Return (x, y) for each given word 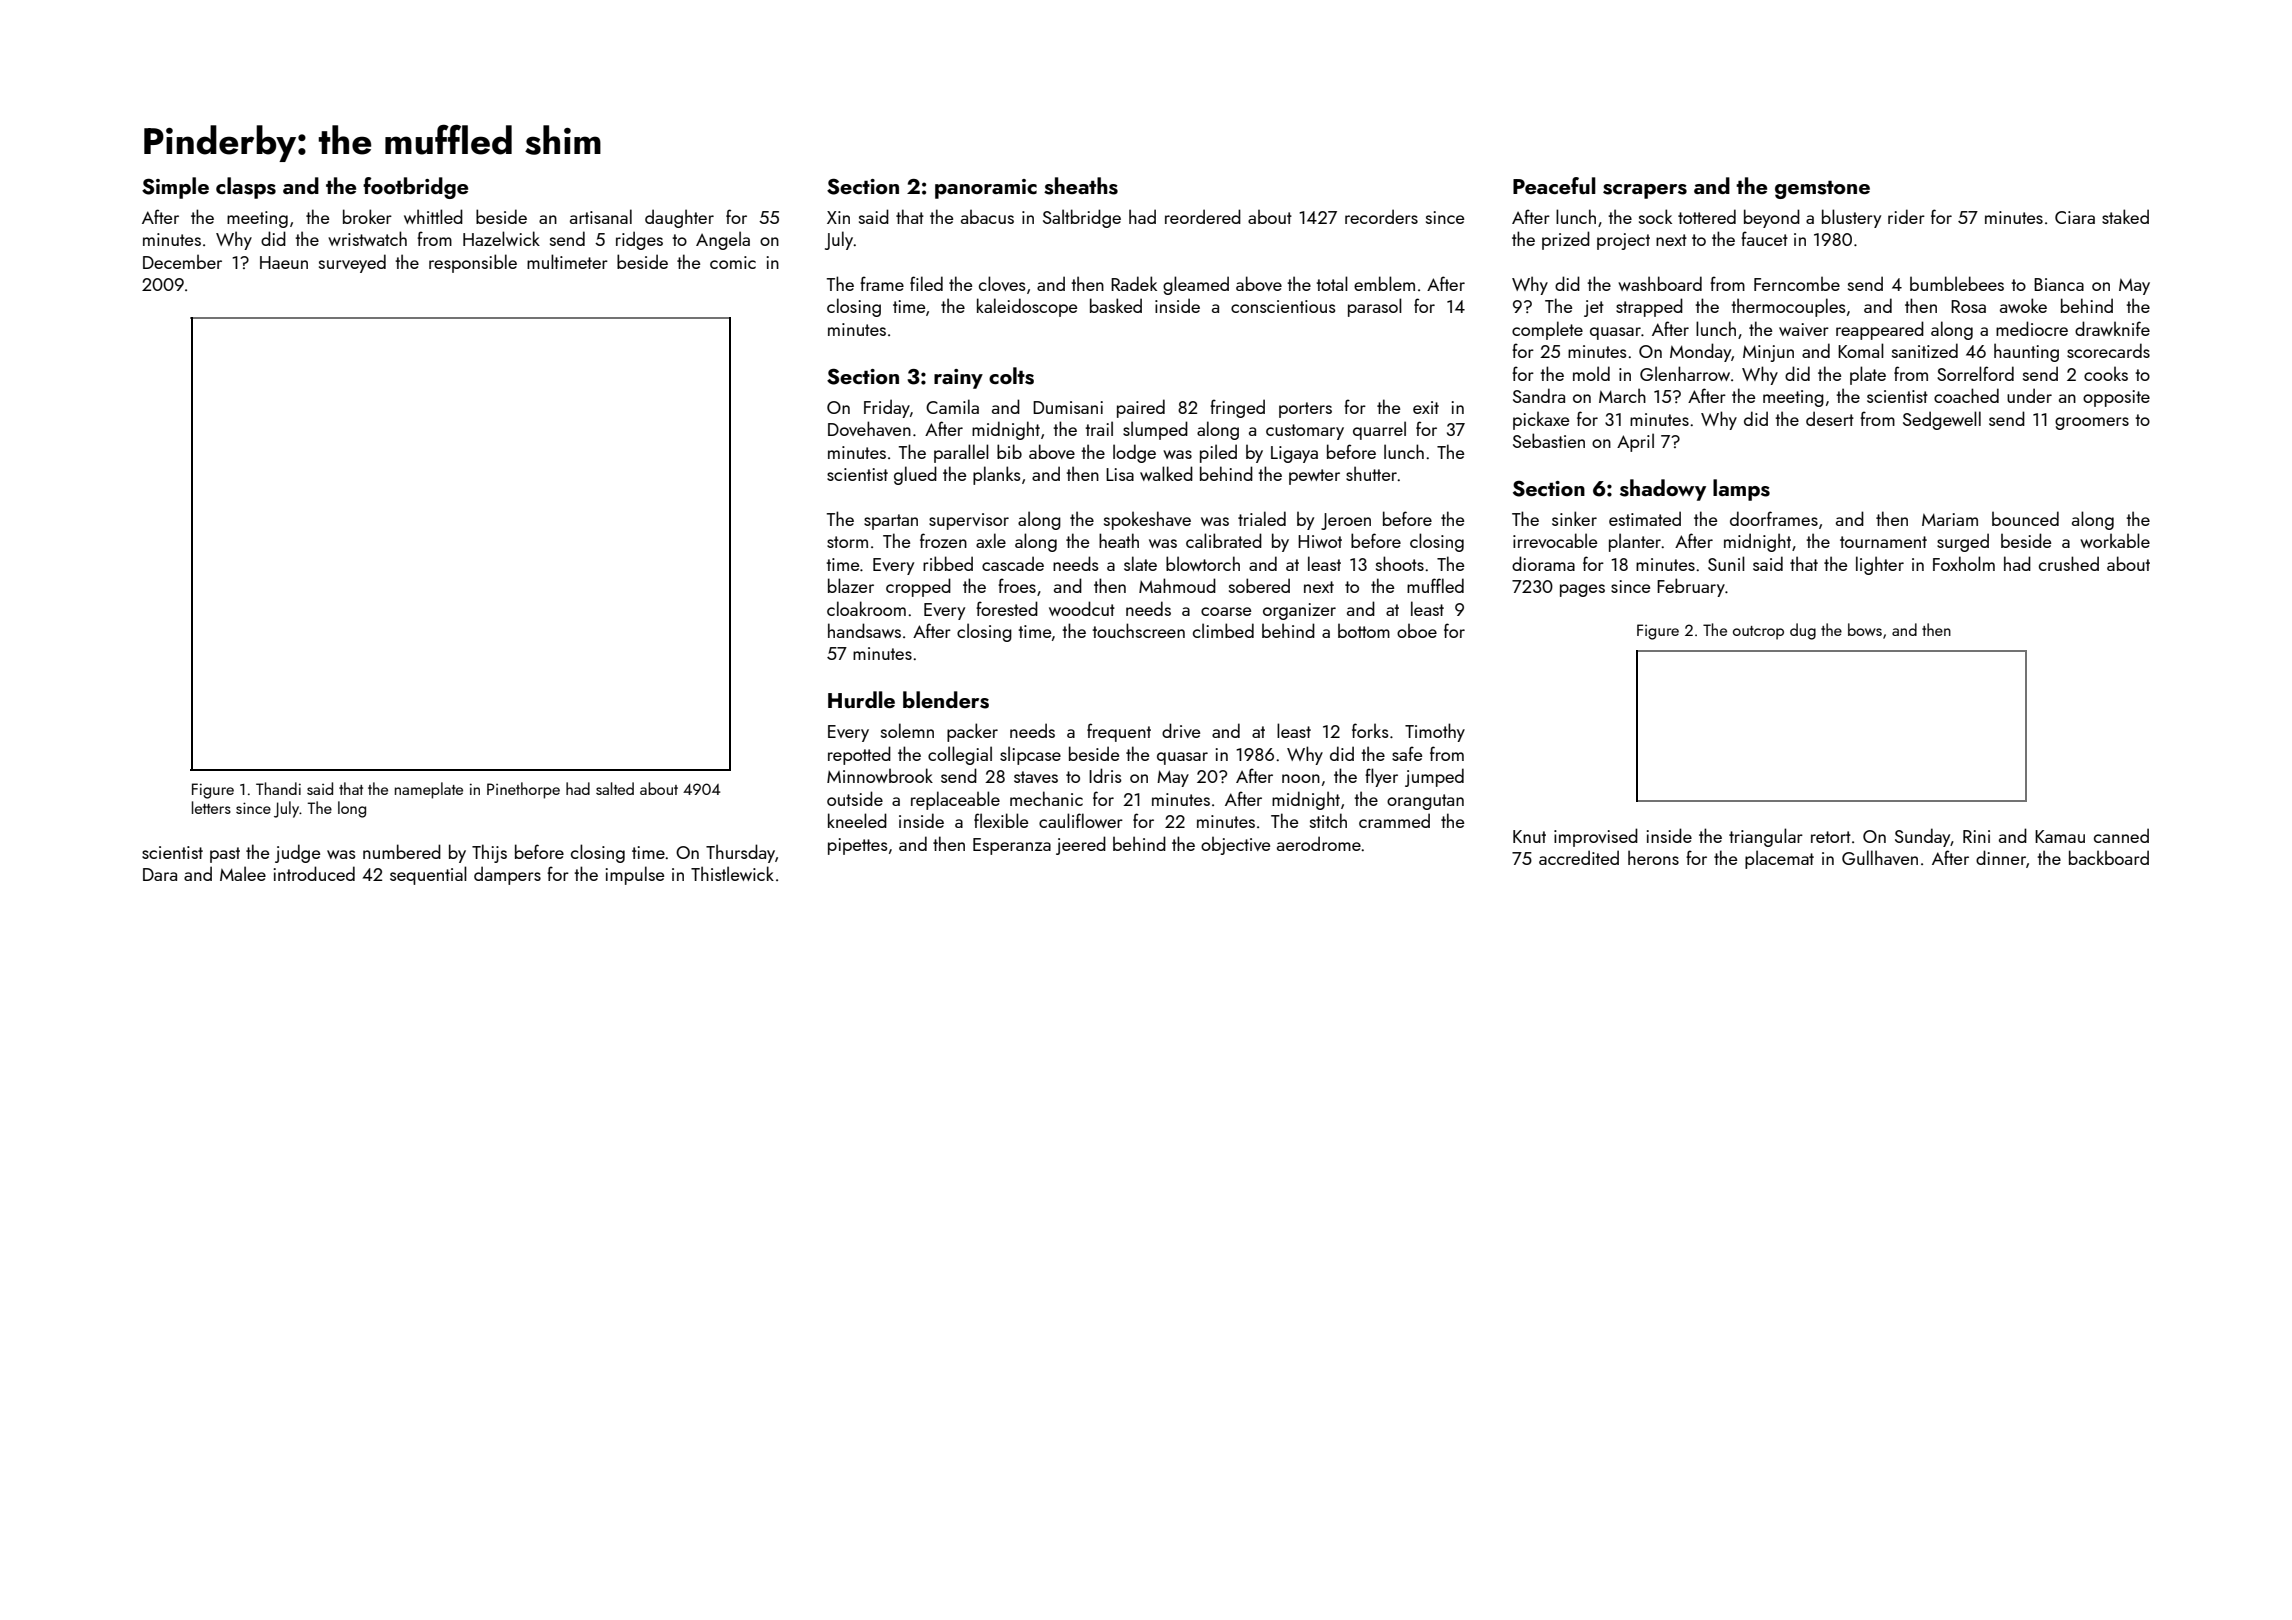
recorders (1381, 216)
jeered (1081, 845)
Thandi (278, 788)
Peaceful (1554, 185)
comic (733, 262)
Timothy (1435, 732)
